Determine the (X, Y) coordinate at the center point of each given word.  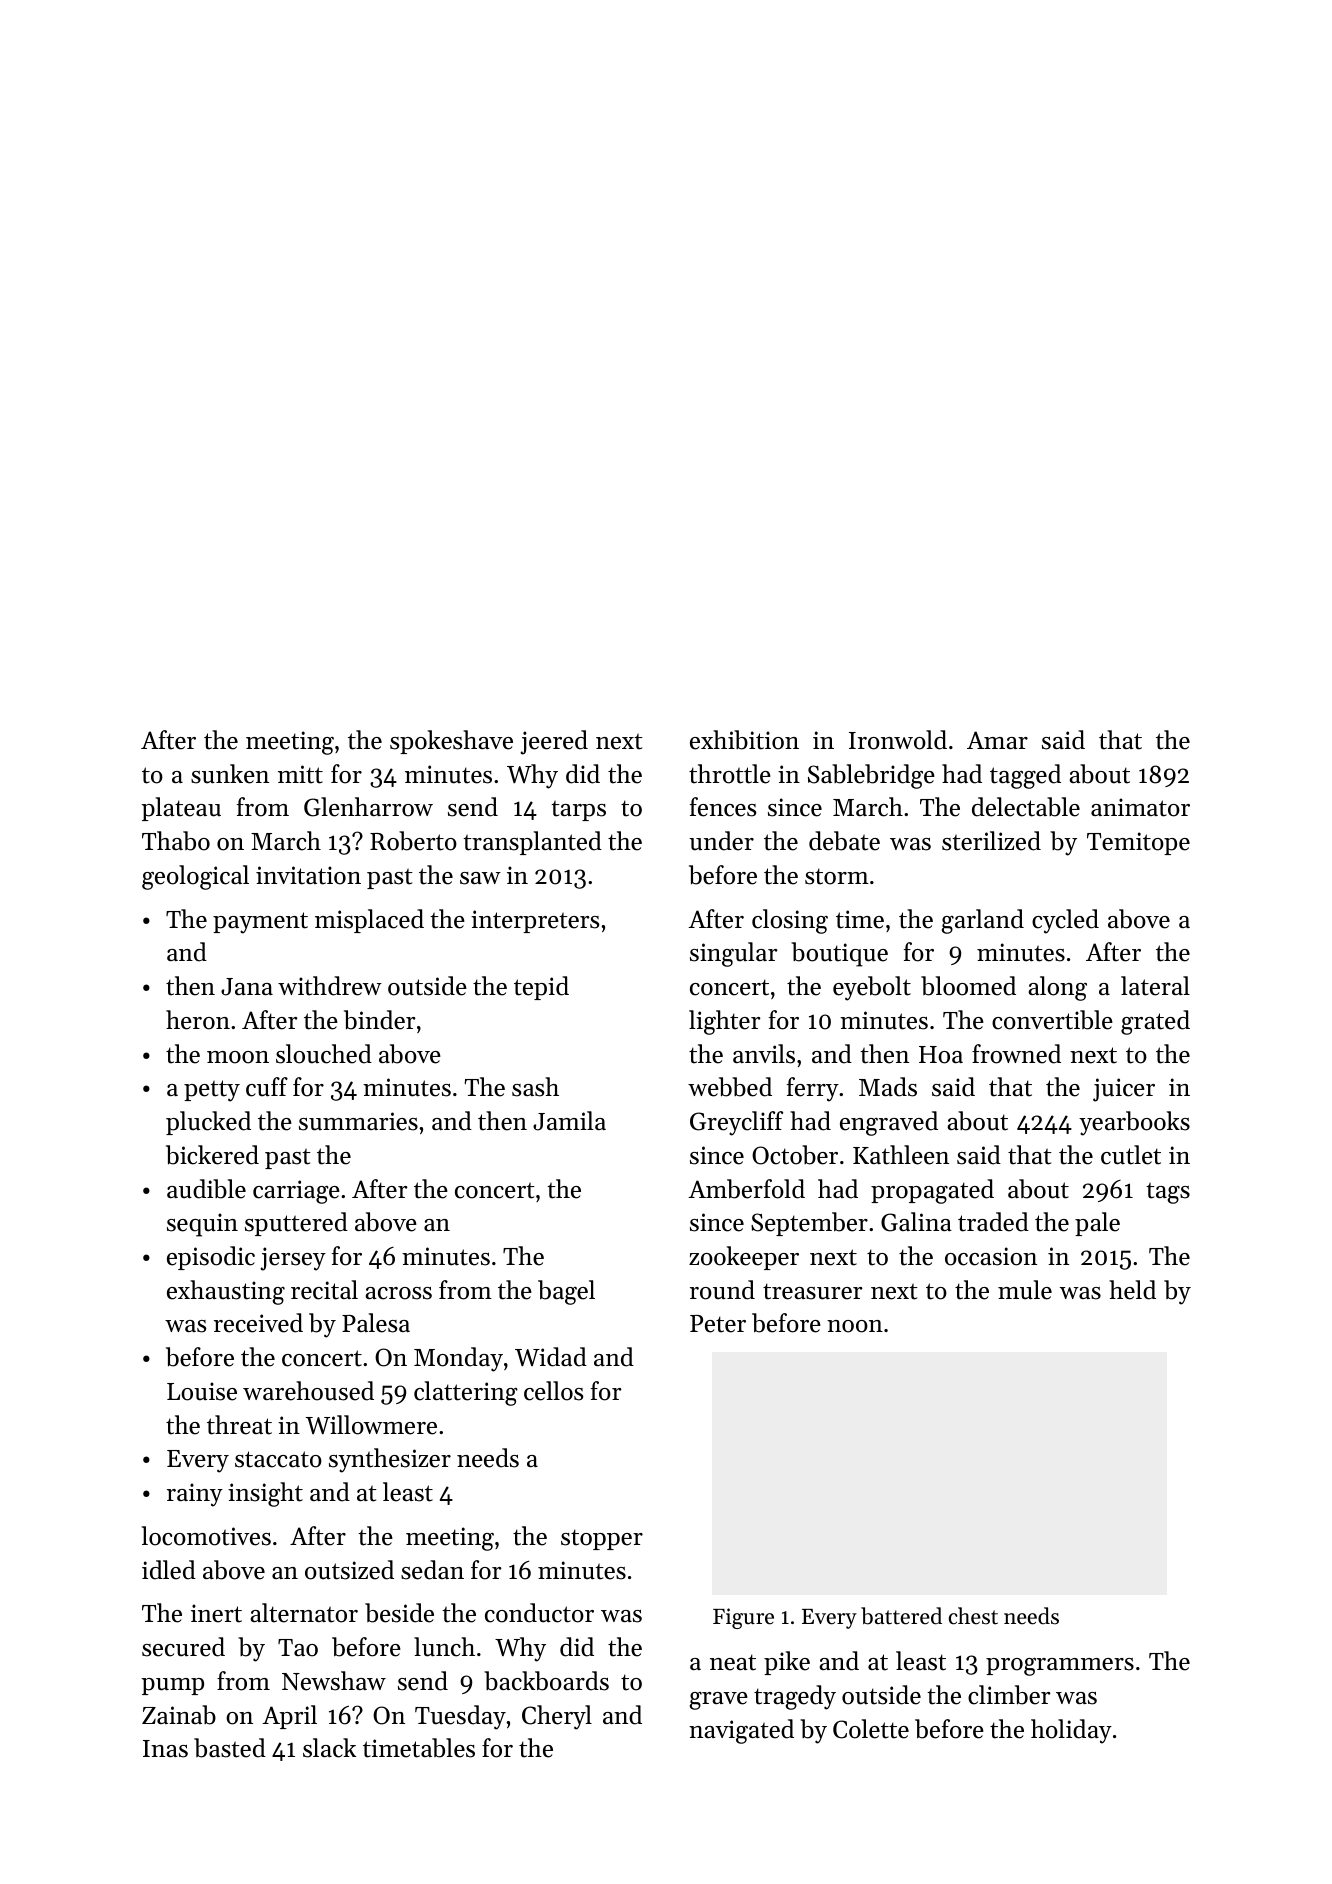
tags (1168, 1193)
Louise (202, 1391)
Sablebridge (871, 776)
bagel (566, 1292)
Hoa (941, 1055)
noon (855, 1326)
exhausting (226, 1292)
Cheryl (557, 1717)
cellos (553, 1391)
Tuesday (460, 1717)
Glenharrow (368, 807)
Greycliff (736, 1123)
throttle (730, 774)
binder (380, 1020)
